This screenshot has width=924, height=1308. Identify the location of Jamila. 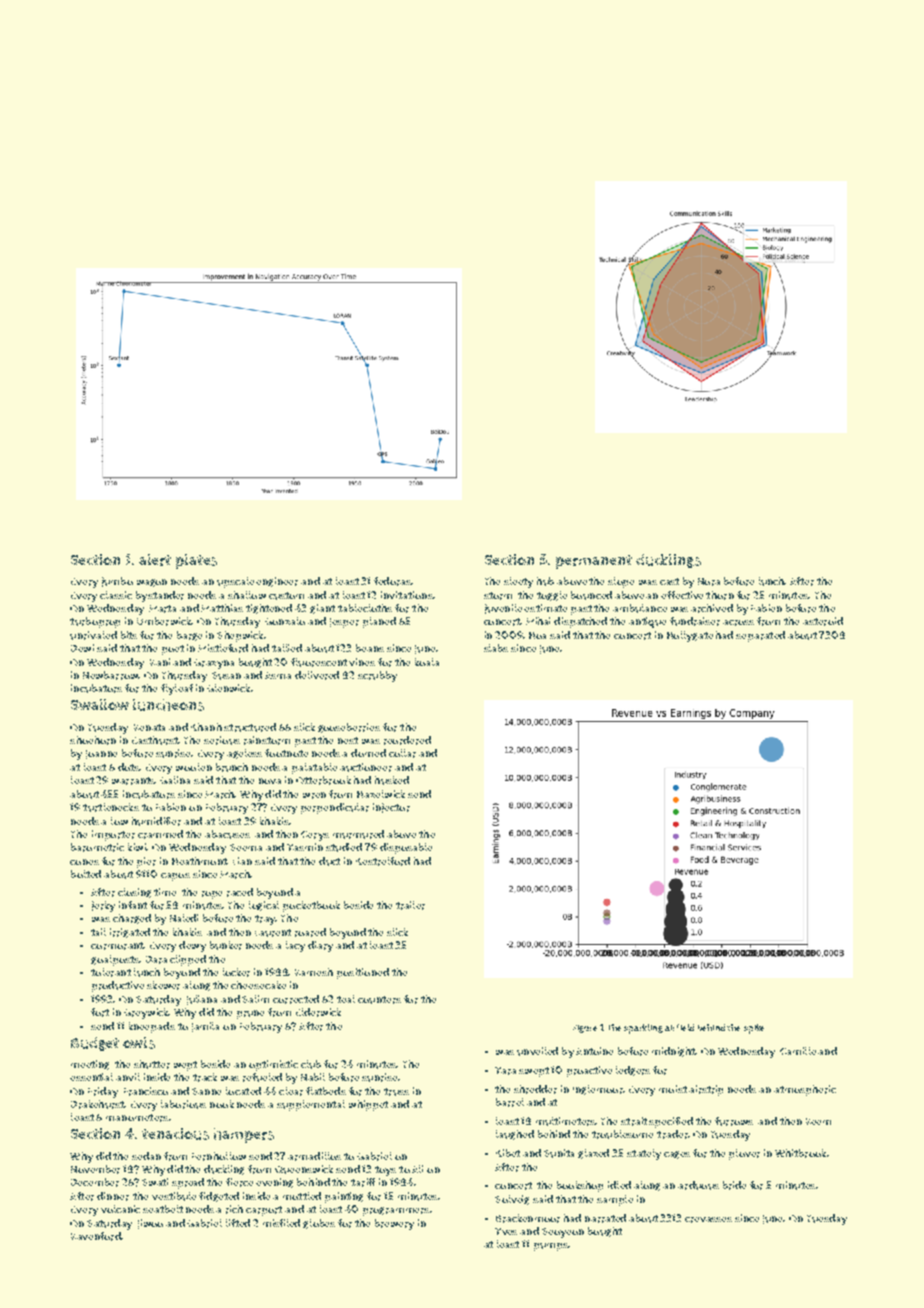
(205, 1027).
